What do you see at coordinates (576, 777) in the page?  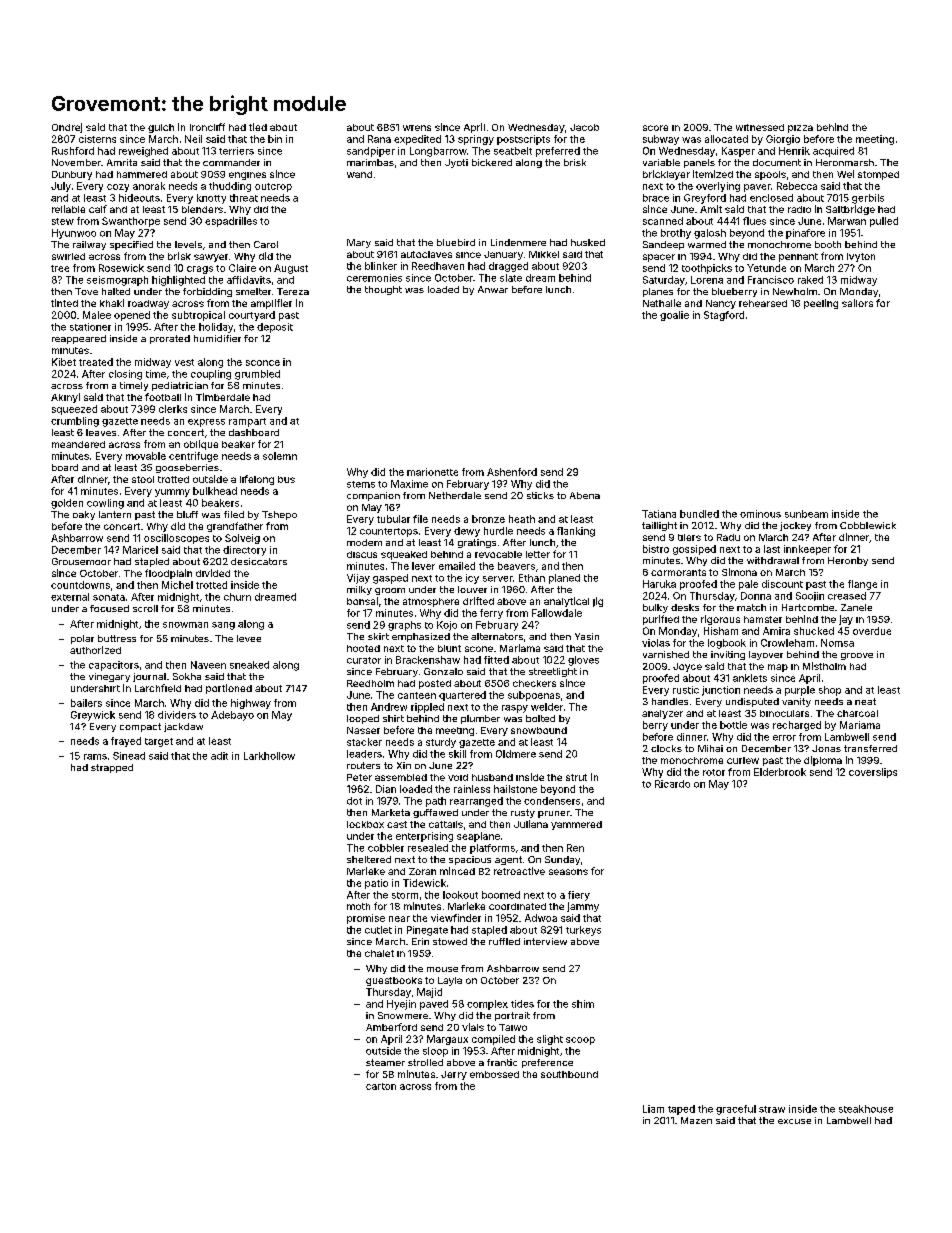 I see `strut` at bounding box center [576, 777].
